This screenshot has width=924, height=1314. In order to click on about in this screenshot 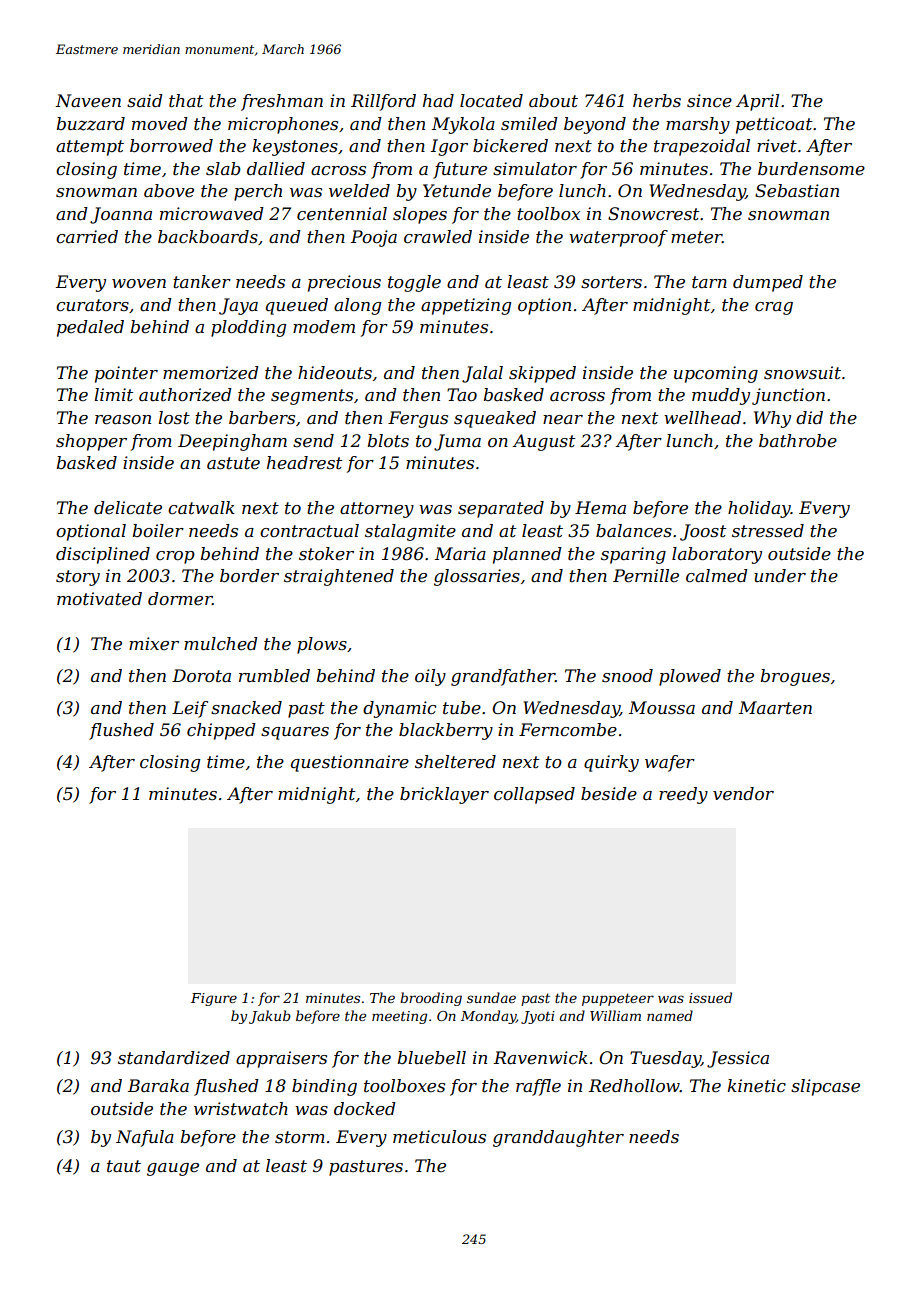, I will do `click(553, 100)`.
